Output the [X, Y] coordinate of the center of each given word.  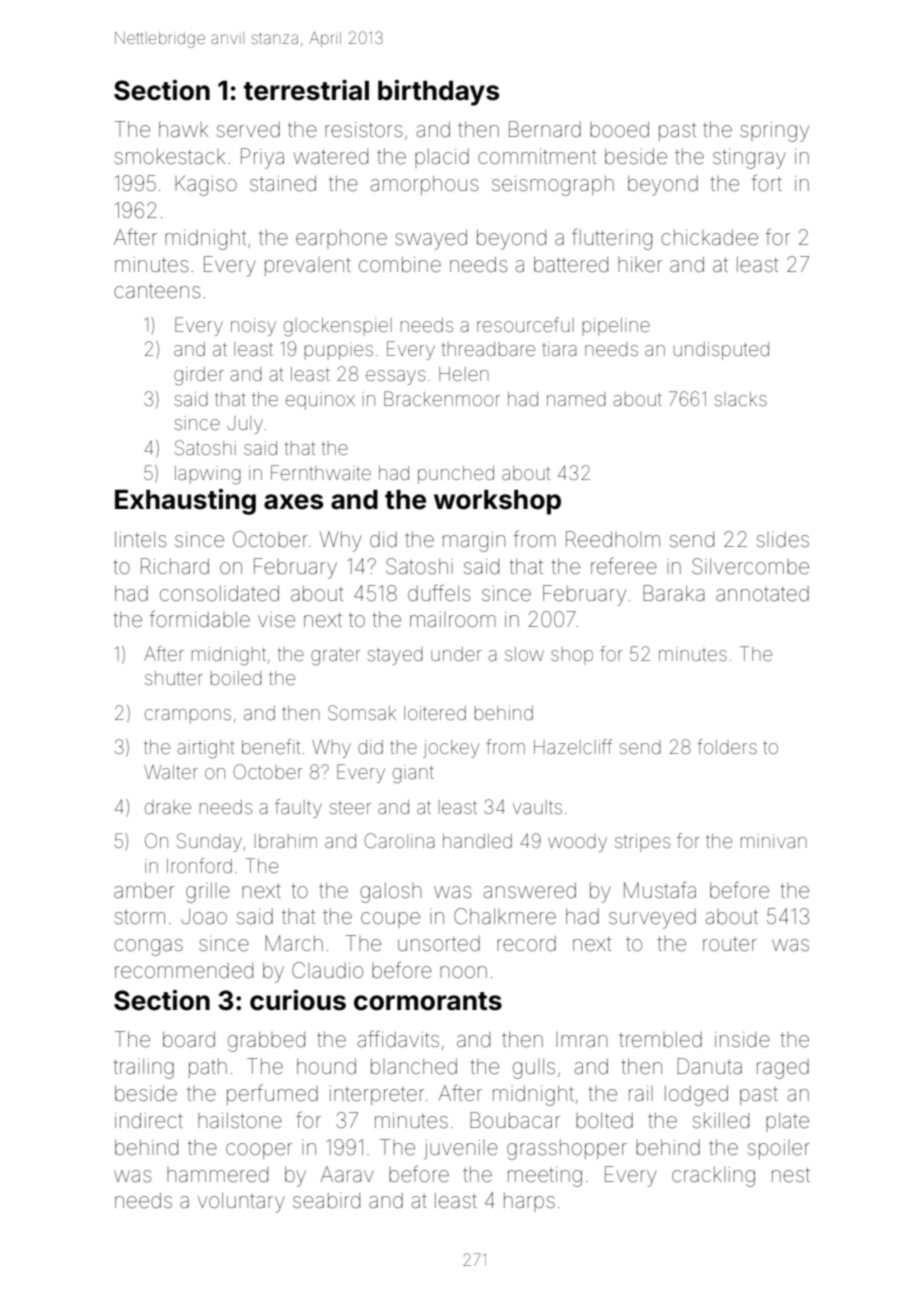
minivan [774, 841]
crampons [188, 716]
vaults [537, 807]
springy [774, 132]
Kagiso [206, 185]
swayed [431, 239]
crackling [713, 1176]
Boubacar [515, 1120]
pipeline [616, 327]
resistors [363, 130]
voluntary [241, 1202]
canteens [157, 291]
